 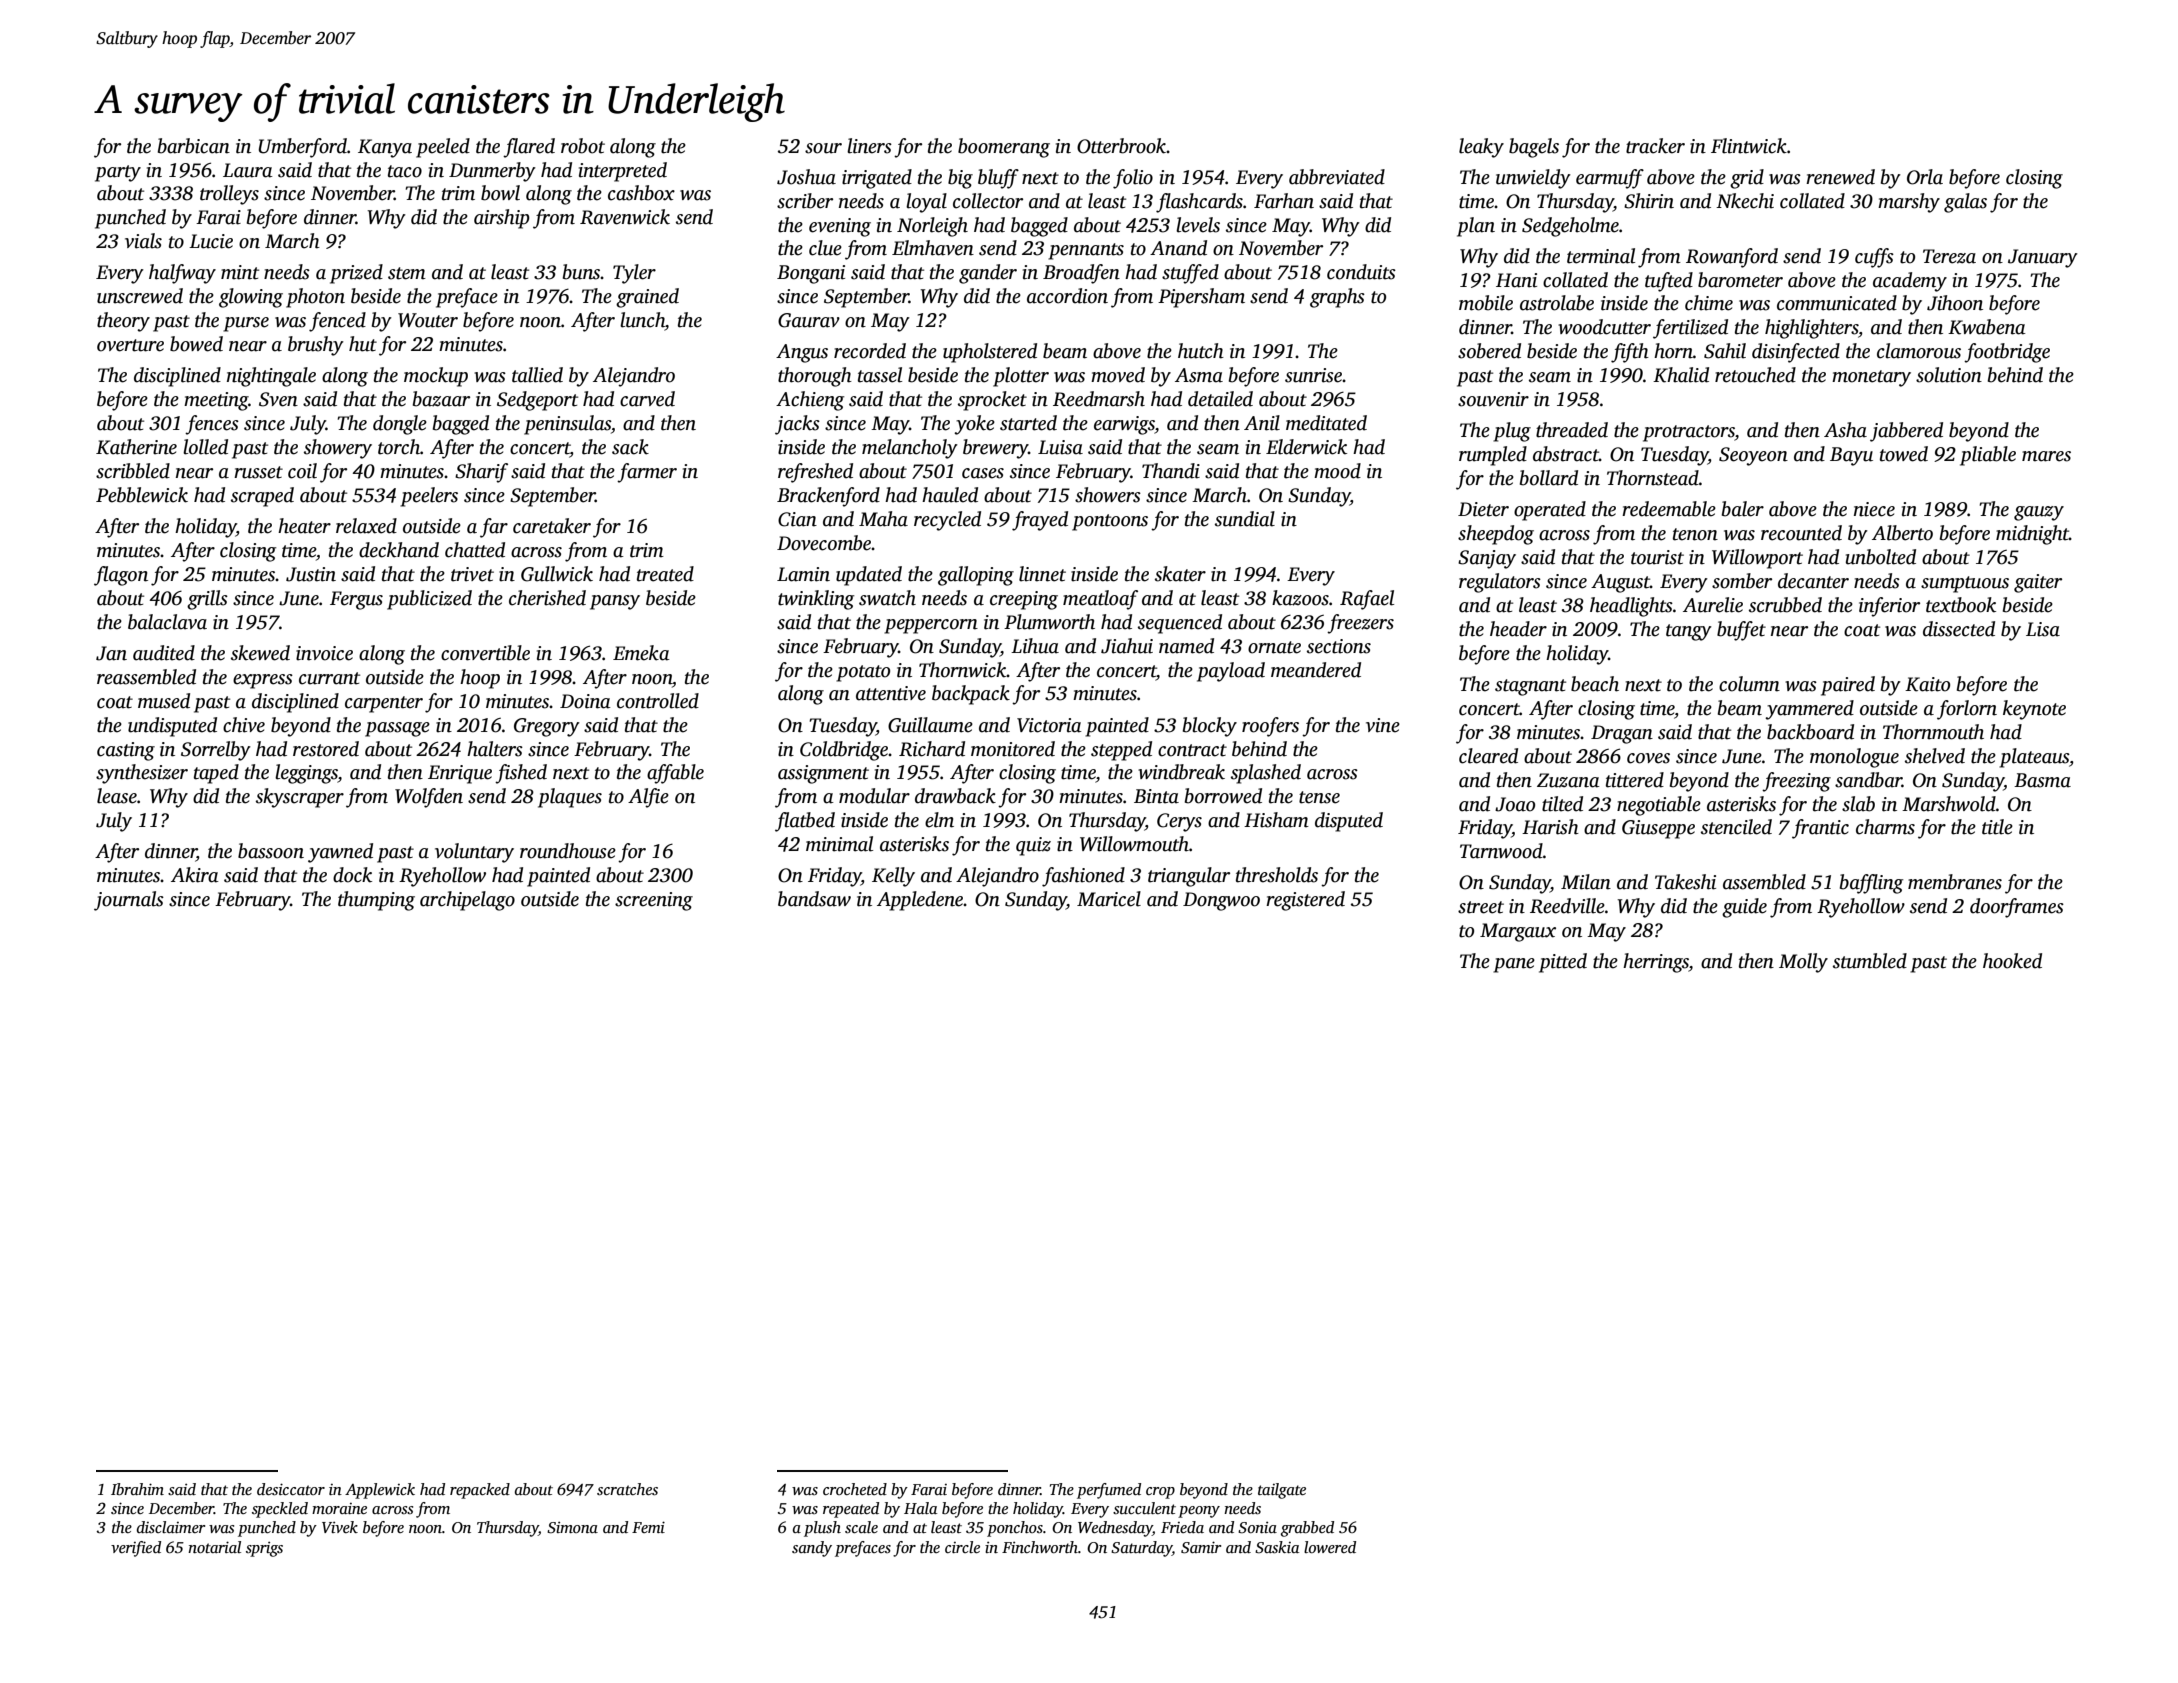 What do you see at coordinates (136, 1549) in the document?
I see `verified` at bounding box center [136, 1549].
